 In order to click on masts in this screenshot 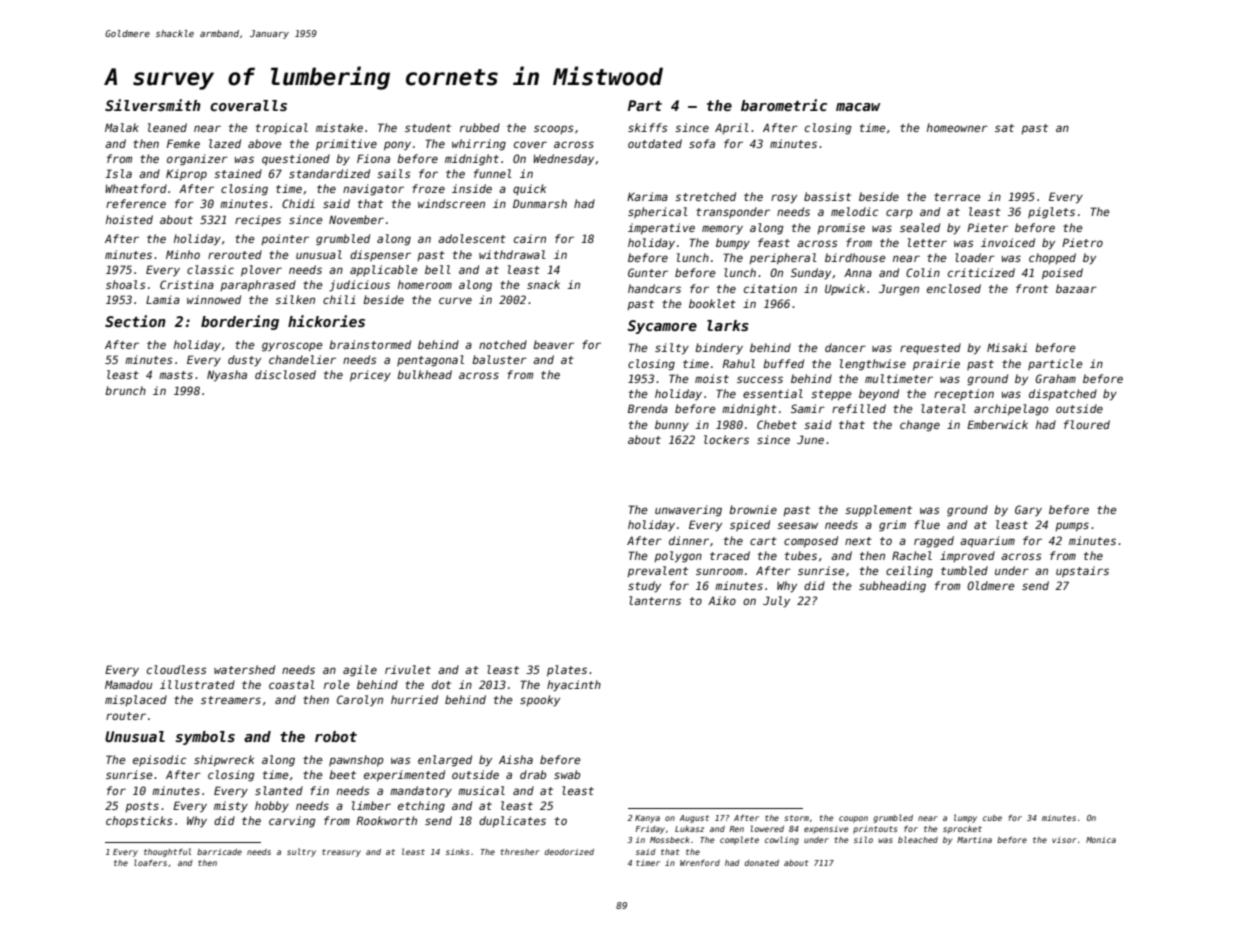, I will do `click(176, 375)`.
